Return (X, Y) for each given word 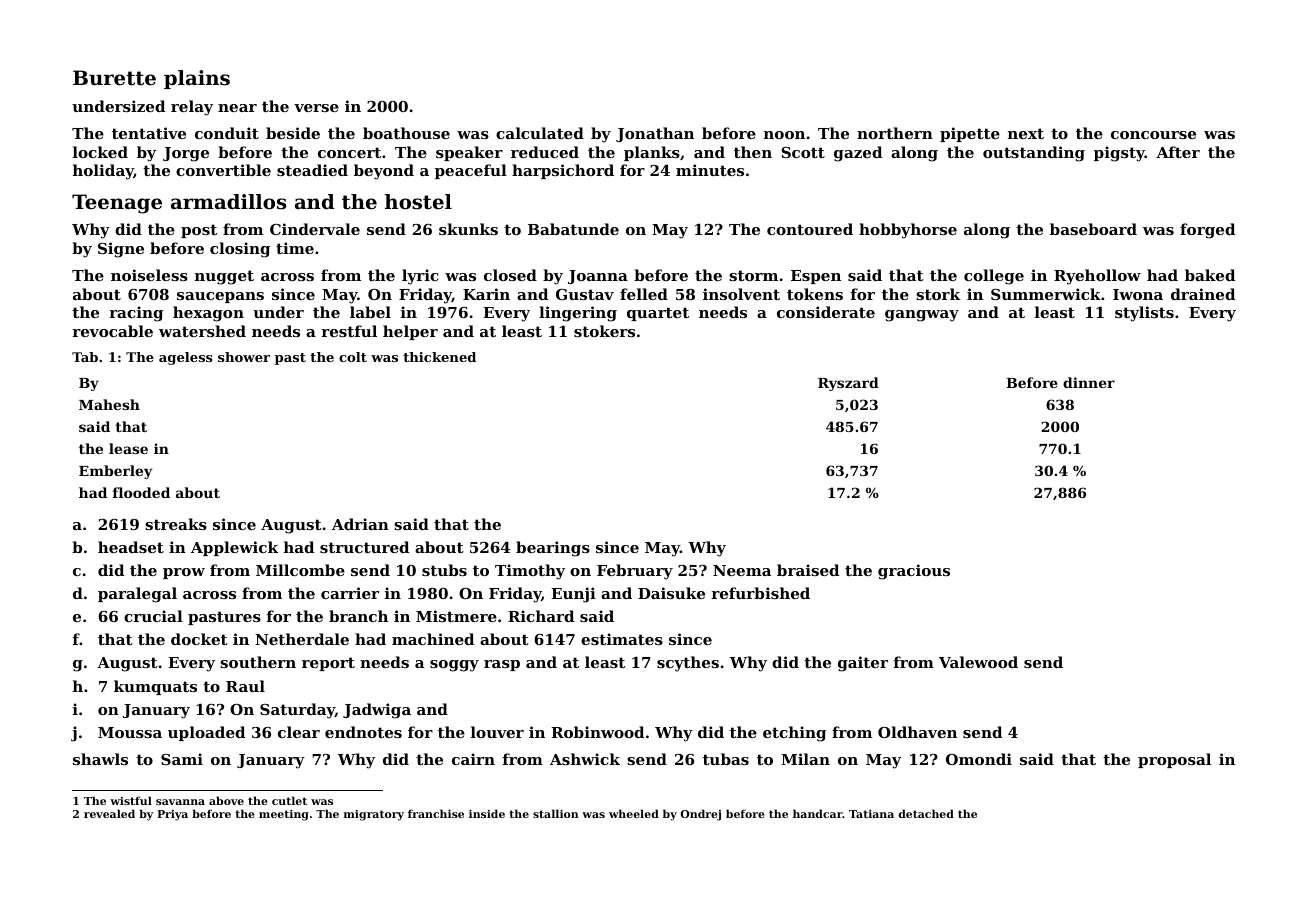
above (226, 800)
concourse (1153, 135)
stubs (444, 570)
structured (364, 547)
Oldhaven (917, 732)
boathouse (406, 133)
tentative (149, 133)
